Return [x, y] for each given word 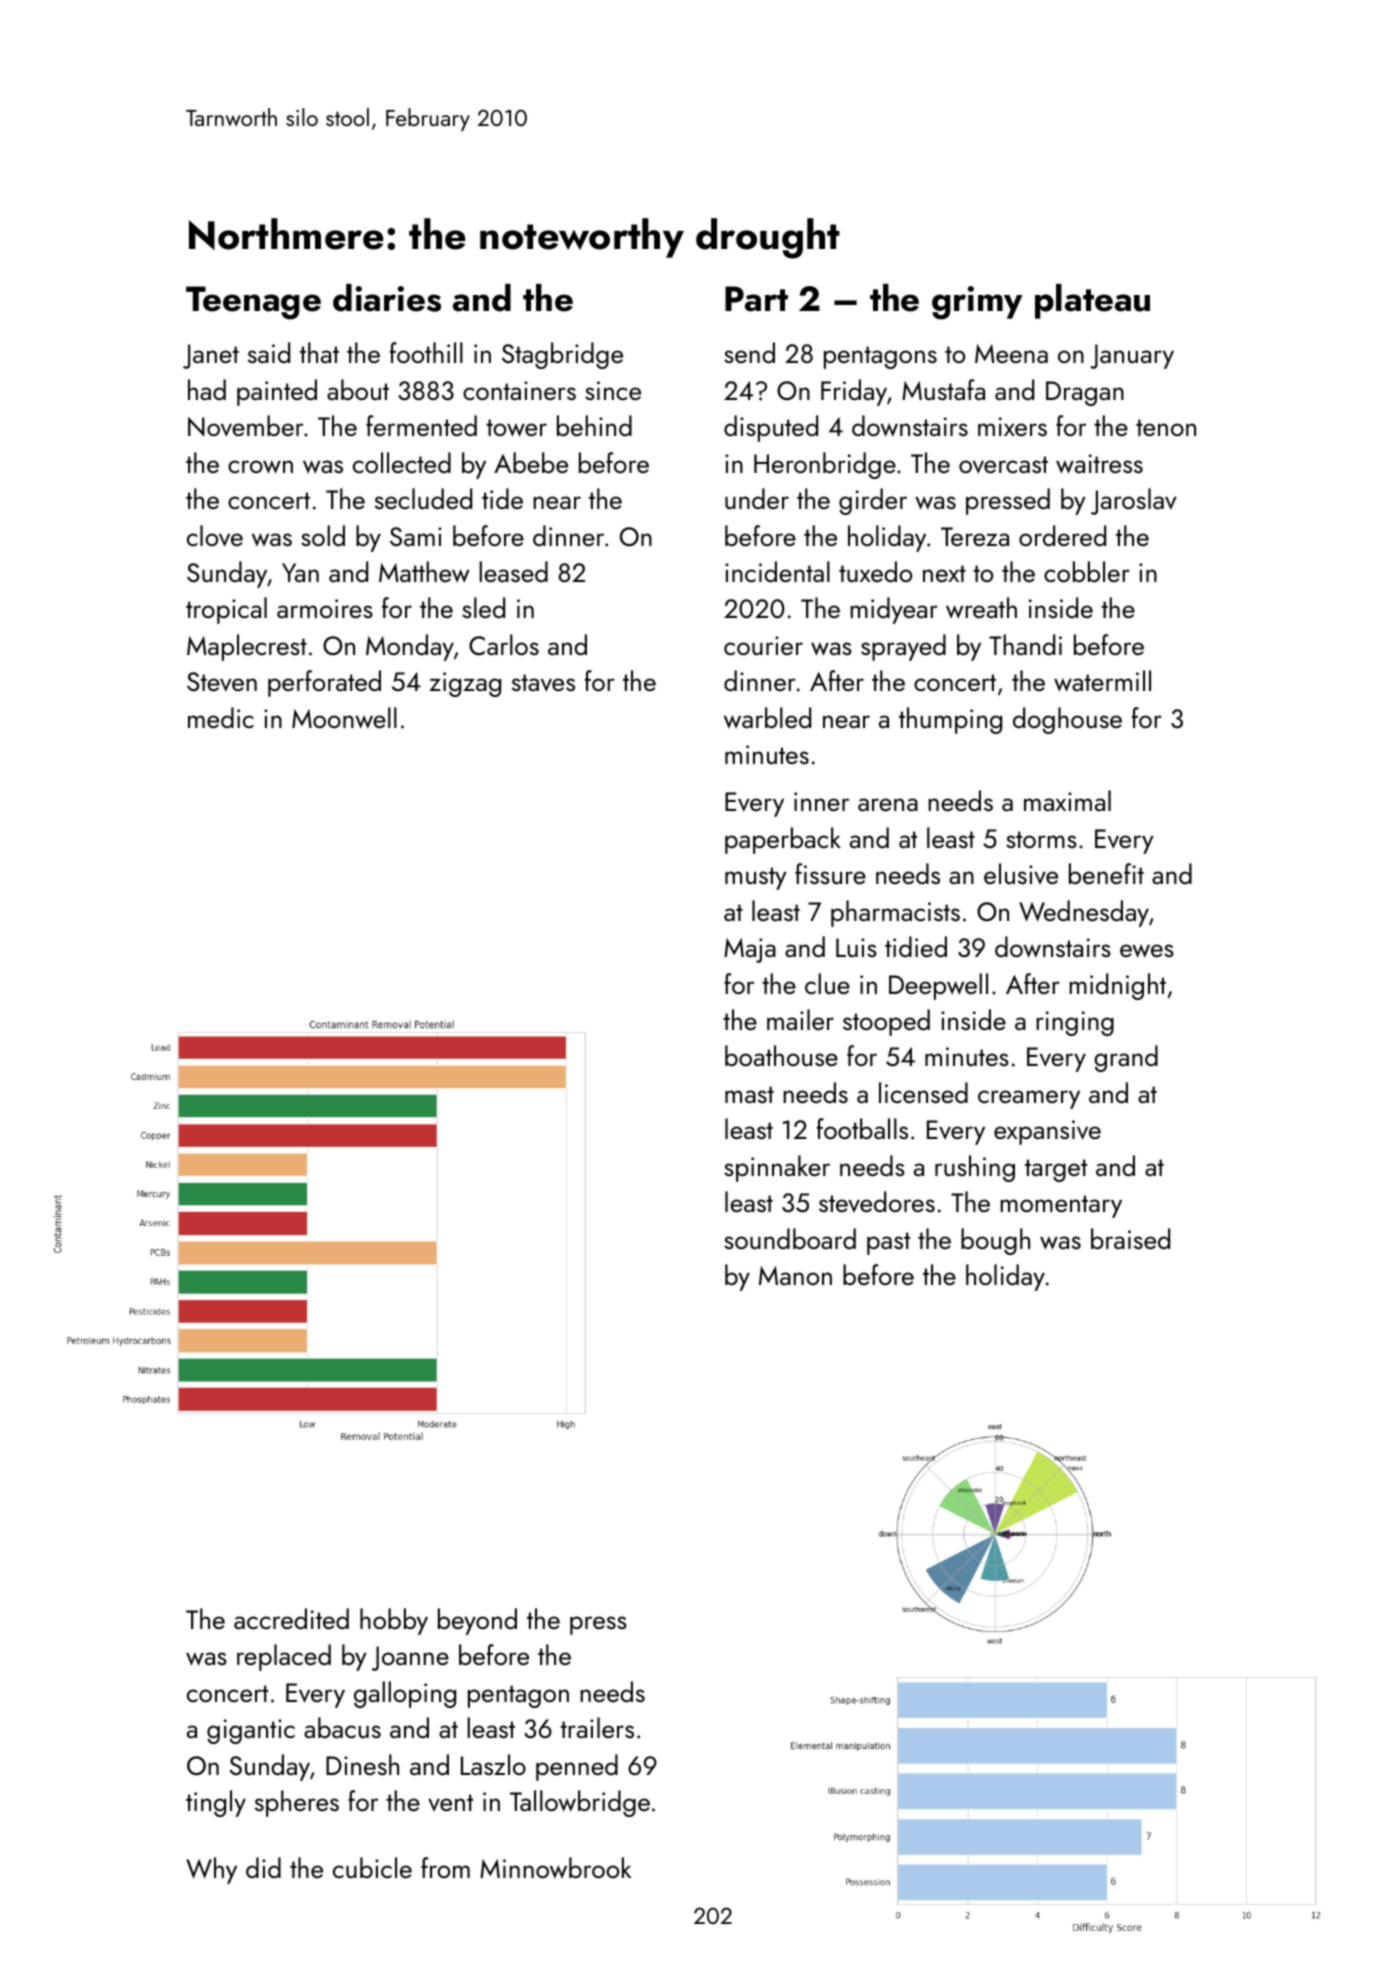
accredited [291, 1618]
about [358, 389]
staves [543, 683]
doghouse [1067, 720]
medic [221, 717]
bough [995, 1241]
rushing [975, 1168]
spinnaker [777, 1168]
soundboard [790, 1238]
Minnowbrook [555, 1867]
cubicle [372, 1867]
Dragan [1085, 393]
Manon [795, 1275]
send [749, 352]
